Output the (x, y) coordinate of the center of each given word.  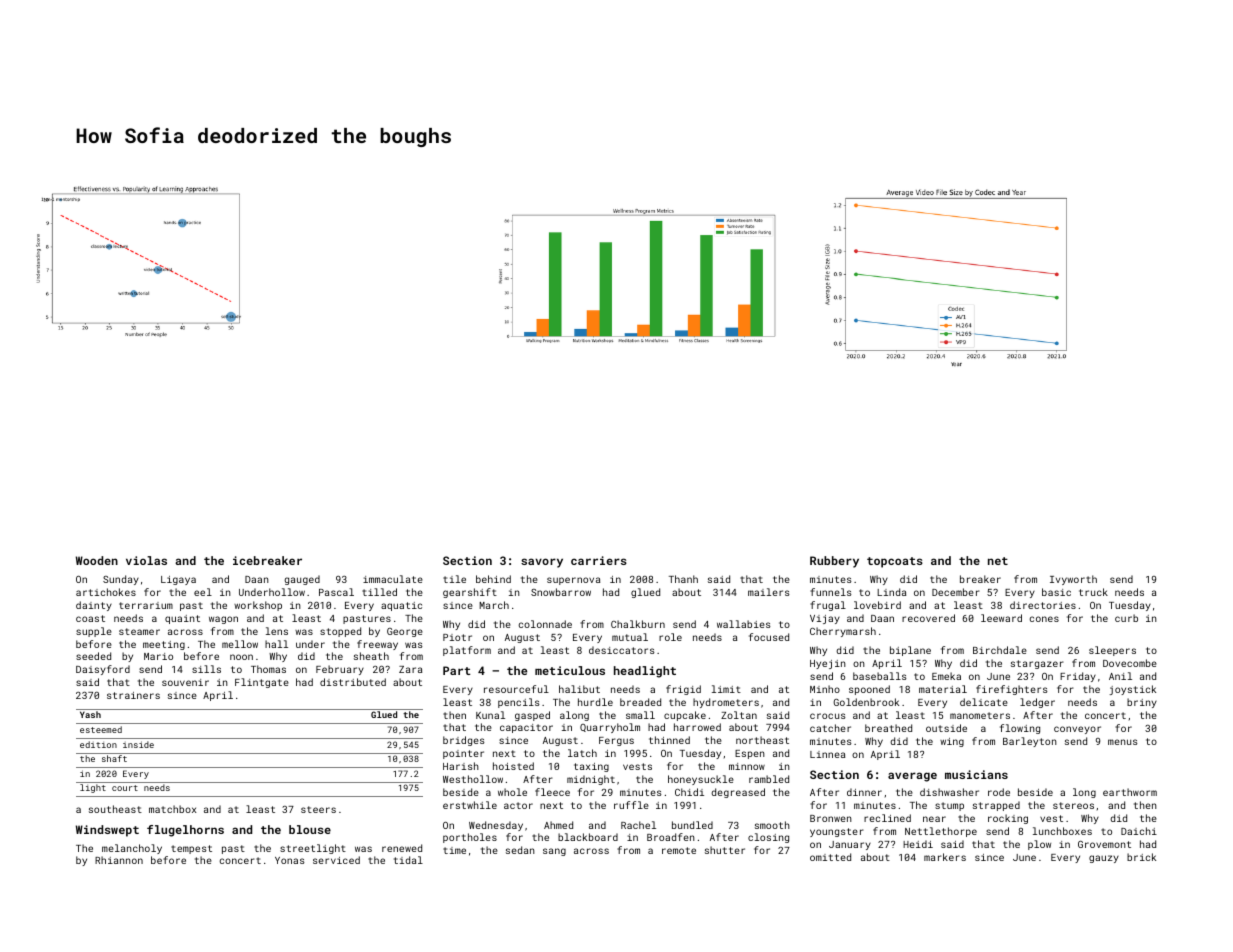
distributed (353, 682)
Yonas (290, 860)
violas (146, 560)
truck (1093, 592)
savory (542, 563)
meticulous (570, 670)
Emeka (946, 676)
